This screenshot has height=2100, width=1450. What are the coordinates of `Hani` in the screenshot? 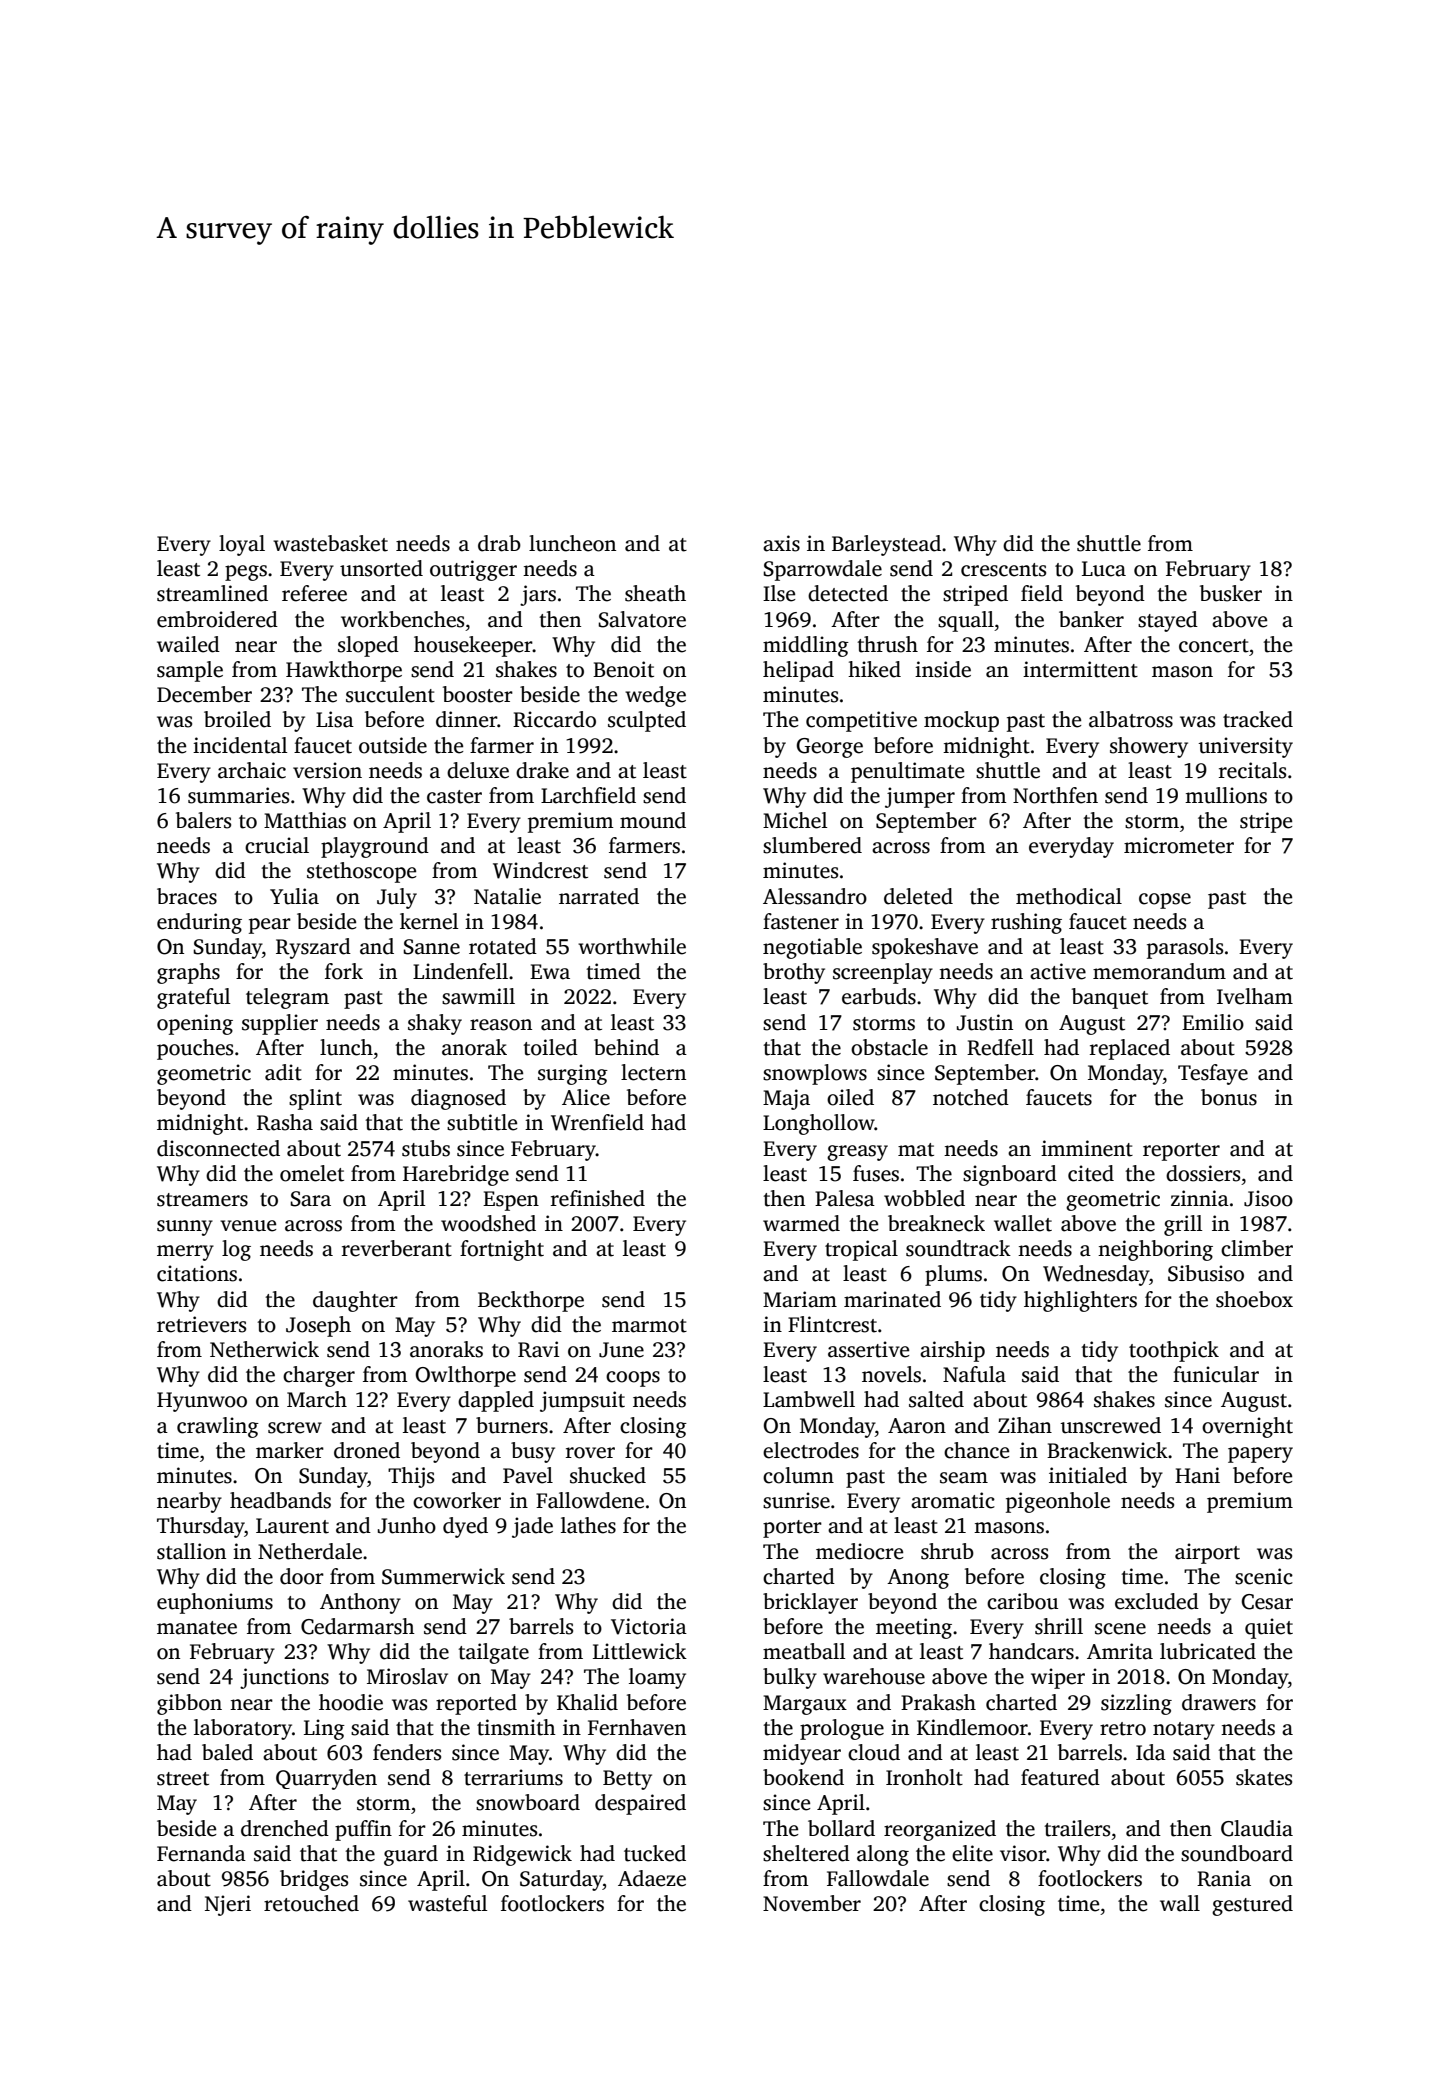 It's located at (1197, 1475).
